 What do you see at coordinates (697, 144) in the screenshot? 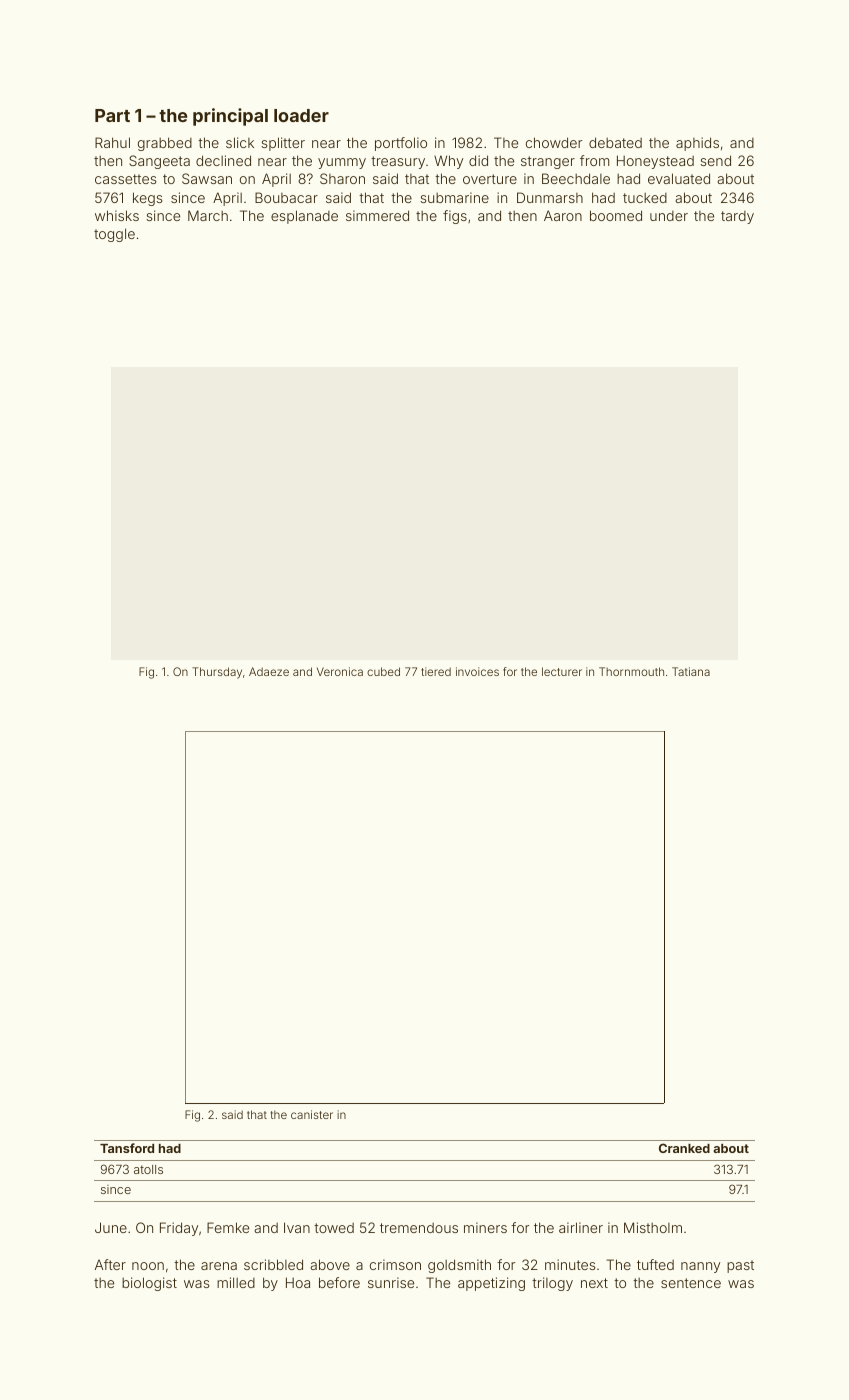
I see `aphids` at bounding box center [697, 144].
